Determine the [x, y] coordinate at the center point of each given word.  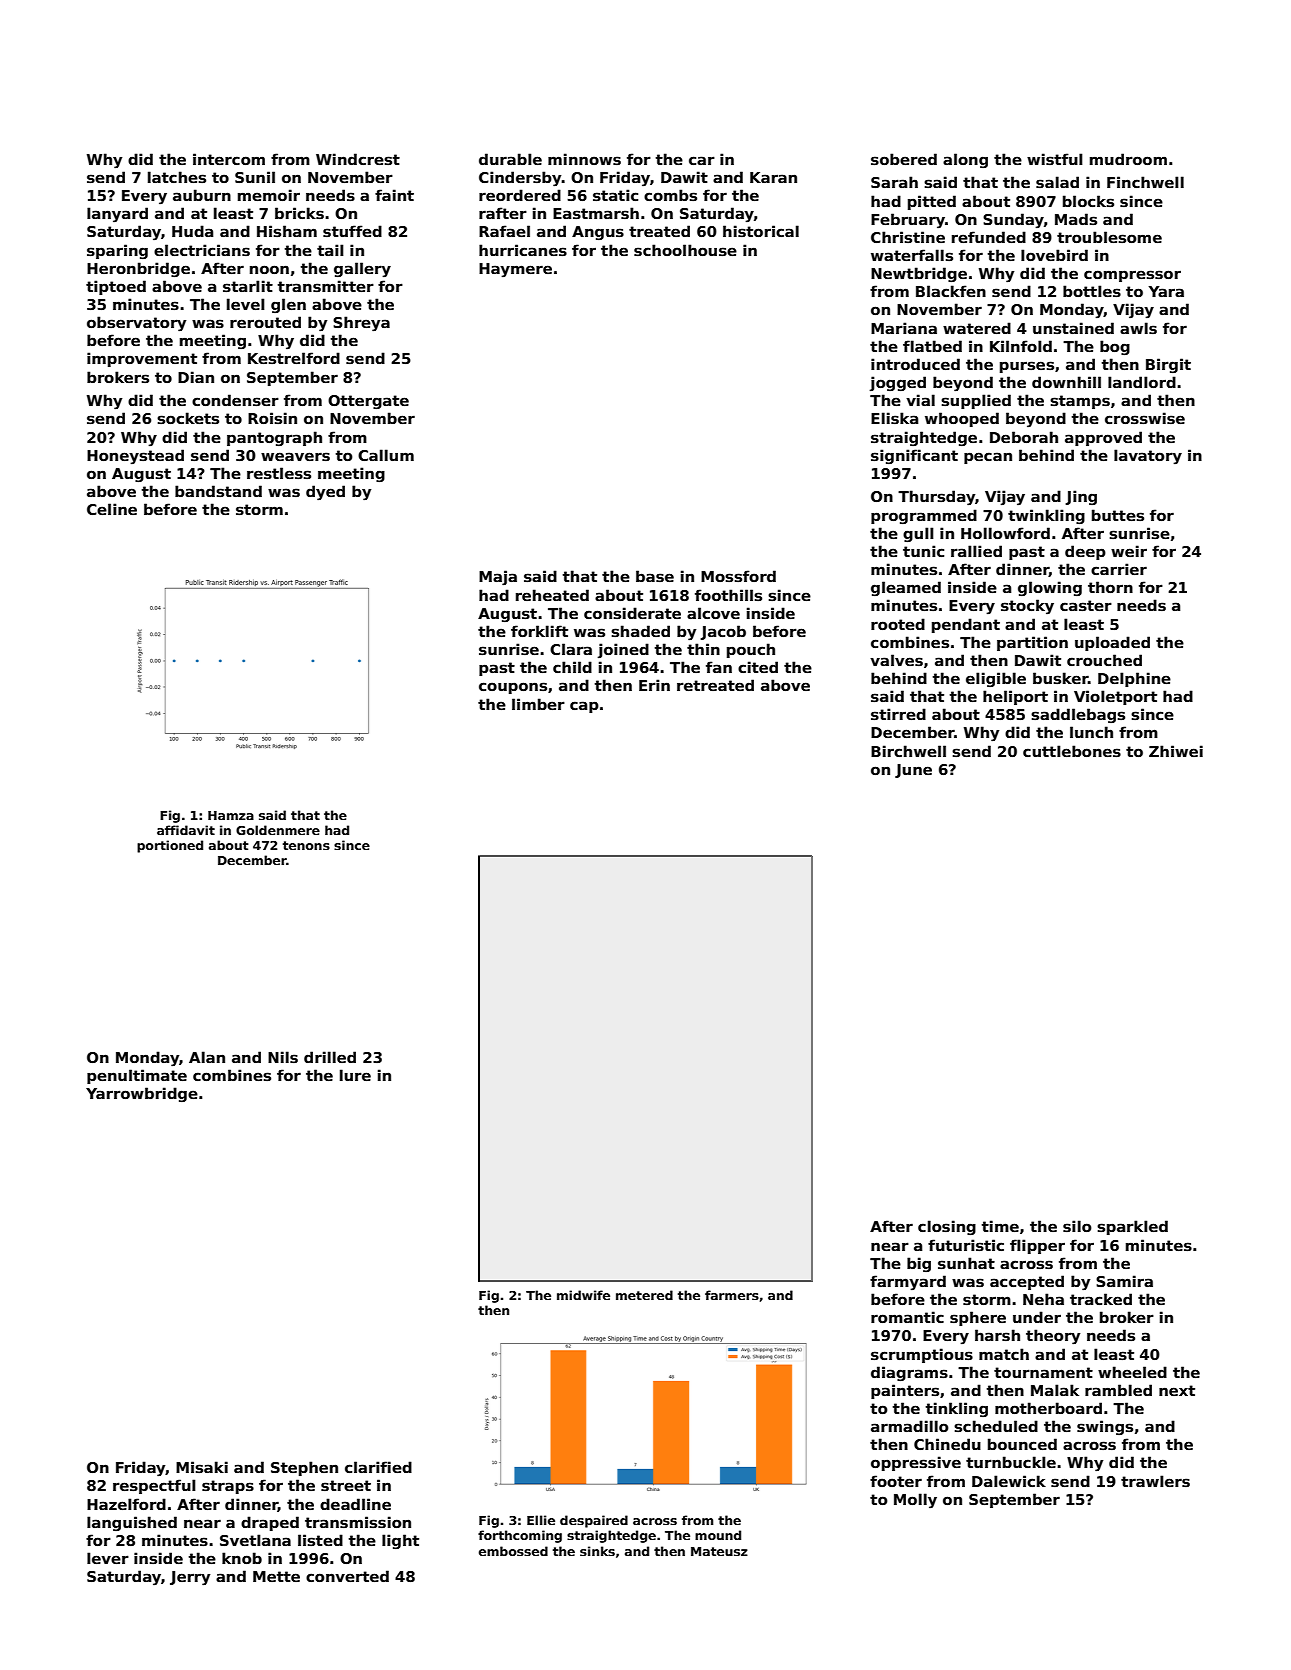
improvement [142, 359]
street [346, 1485]
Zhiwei [1176, 751]
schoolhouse [685, 250]
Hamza [231, 815]
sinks [597, 1551]
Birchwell [908, 751]
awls [1138, 328]
